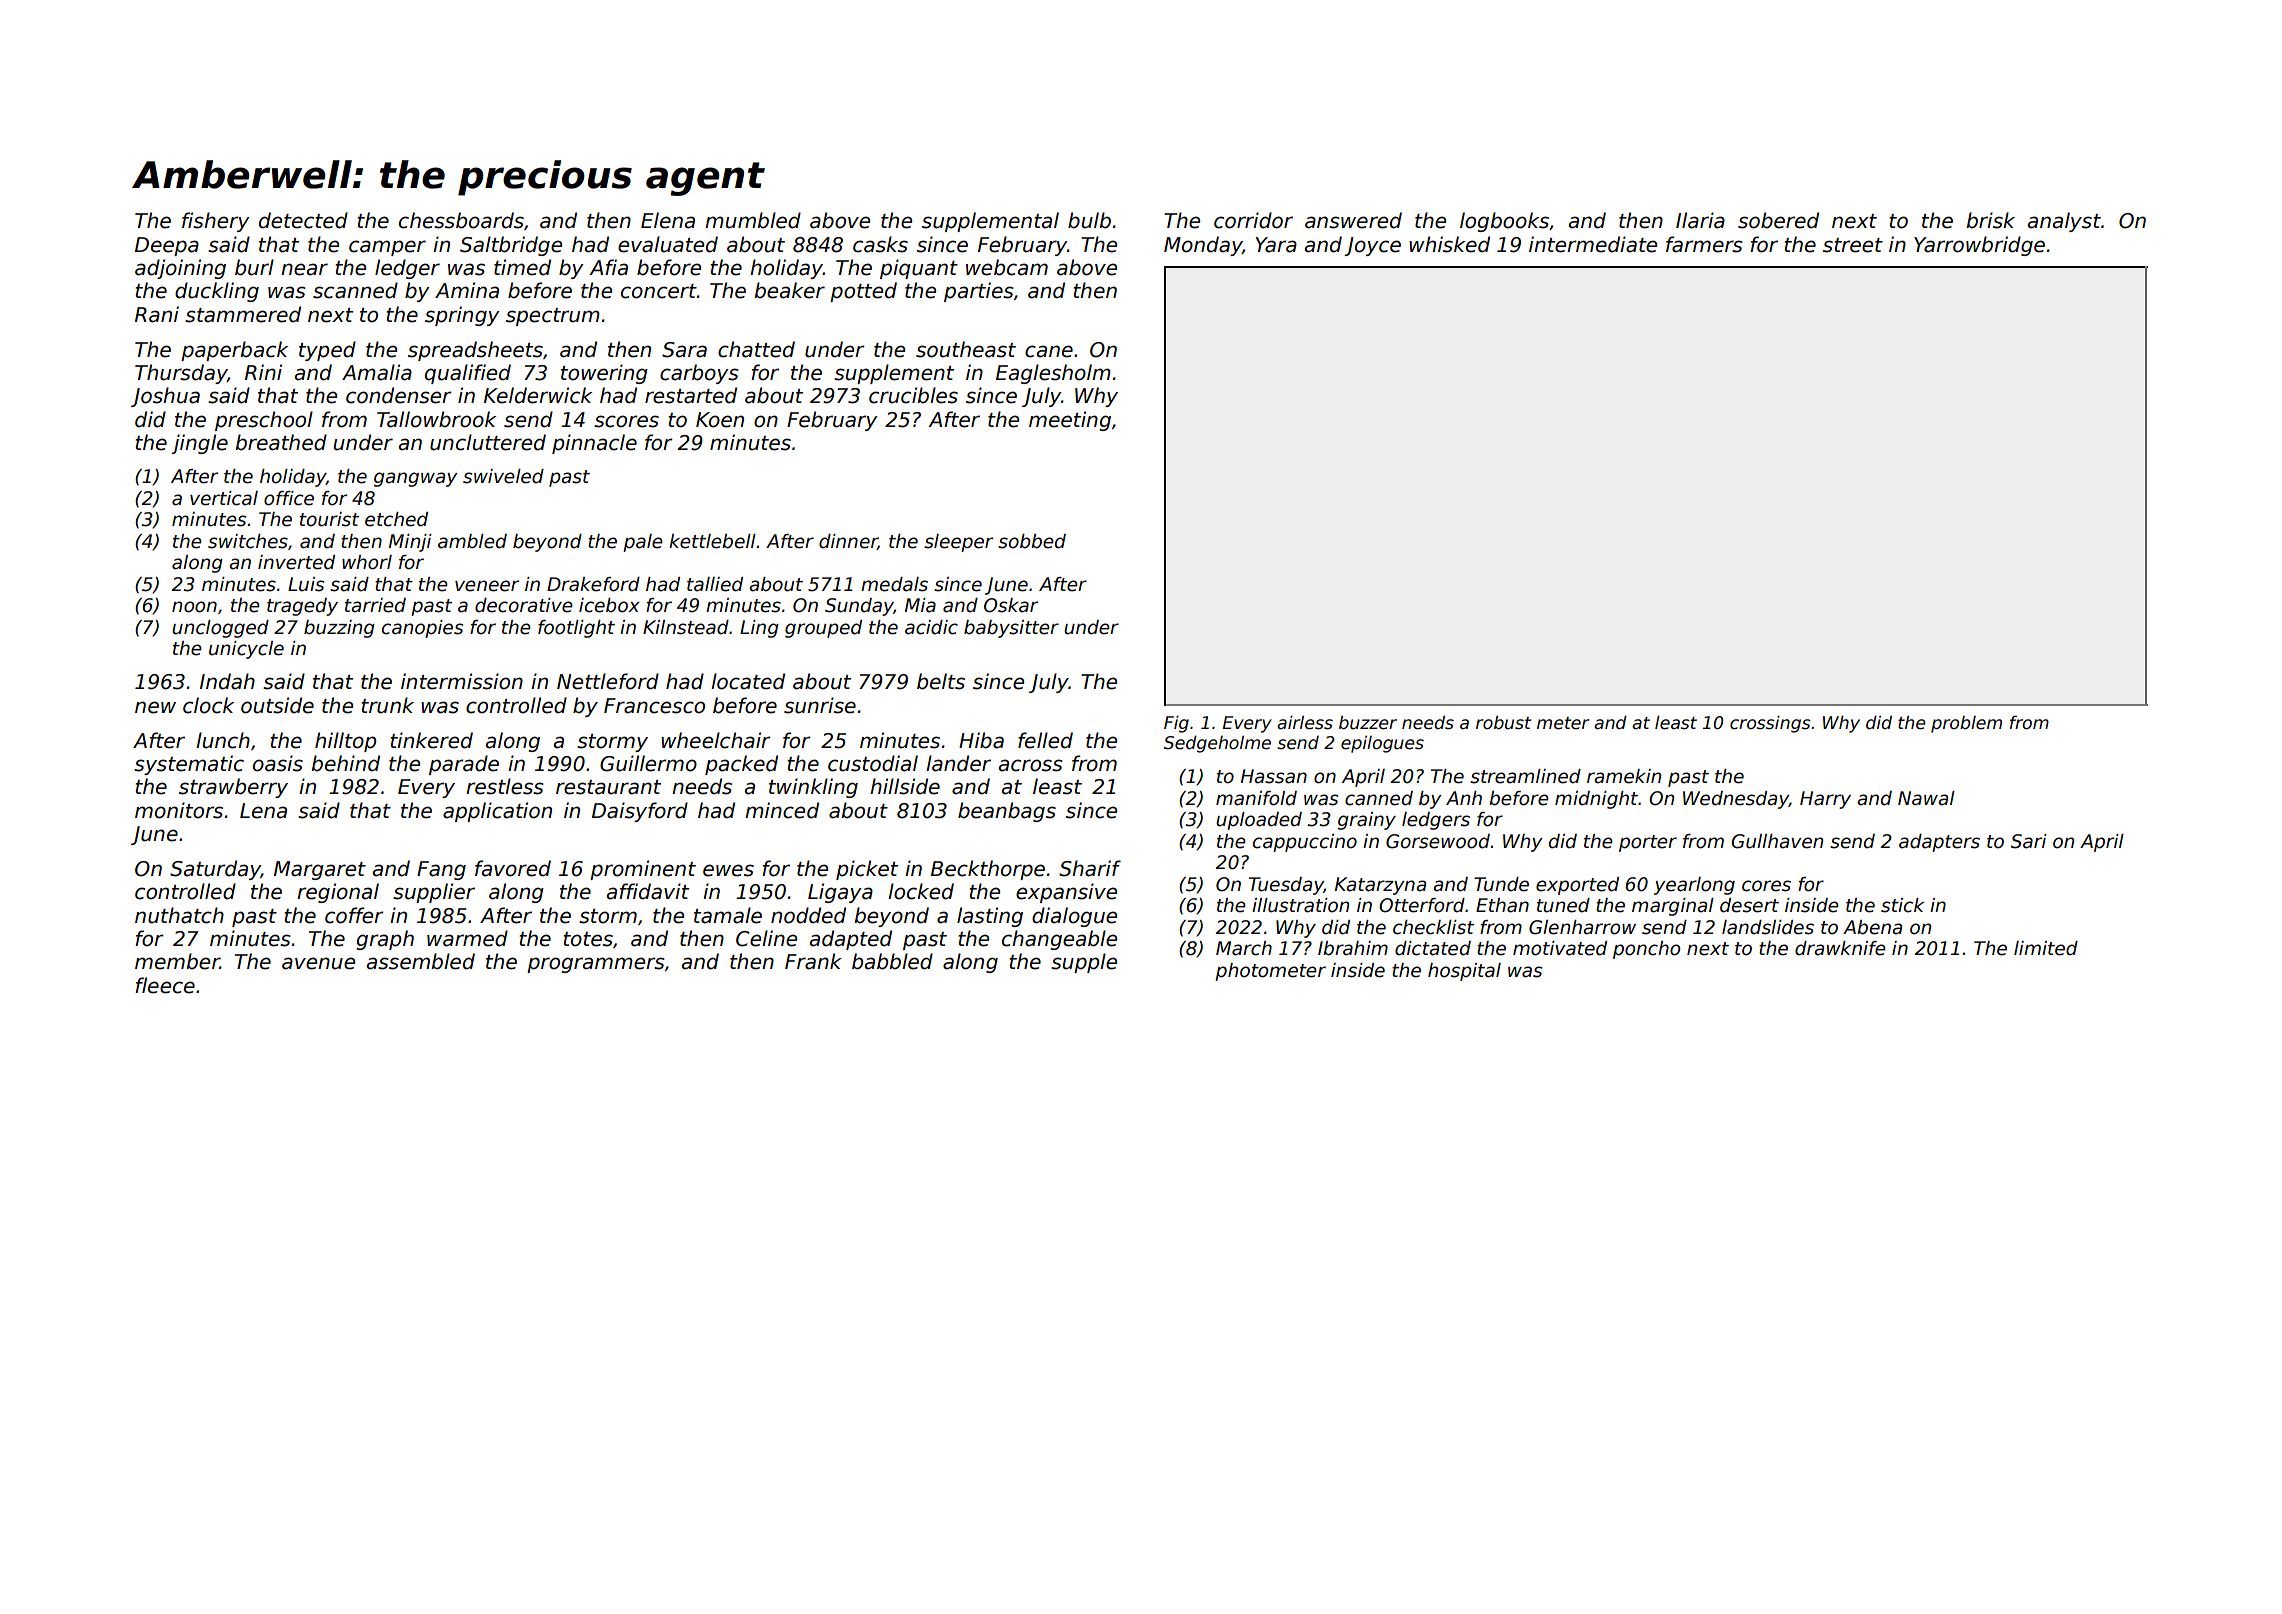  I want to click on hilltop, so click(345, 742).
